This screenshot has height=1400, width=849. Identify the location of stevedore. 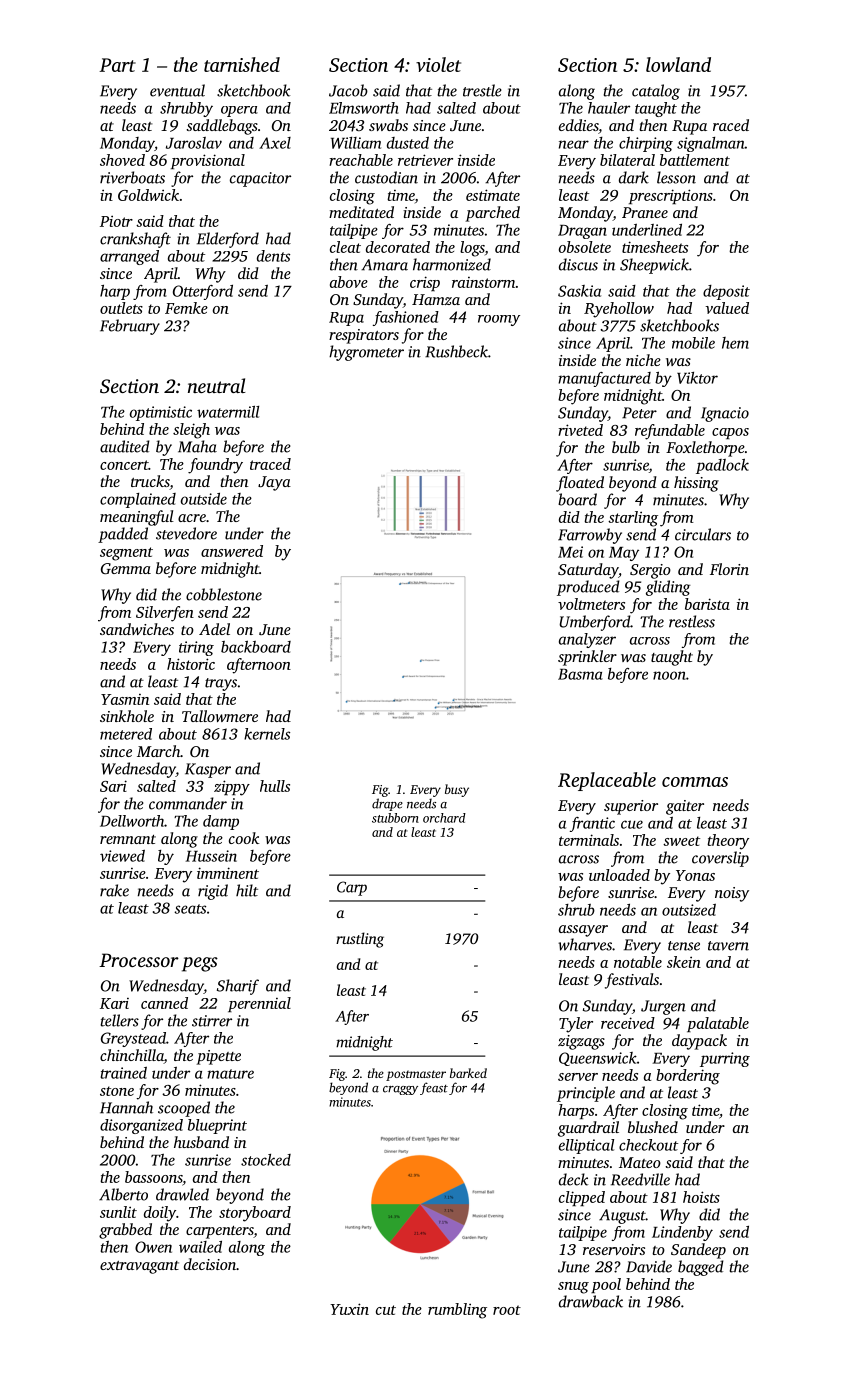
(186, 533).
